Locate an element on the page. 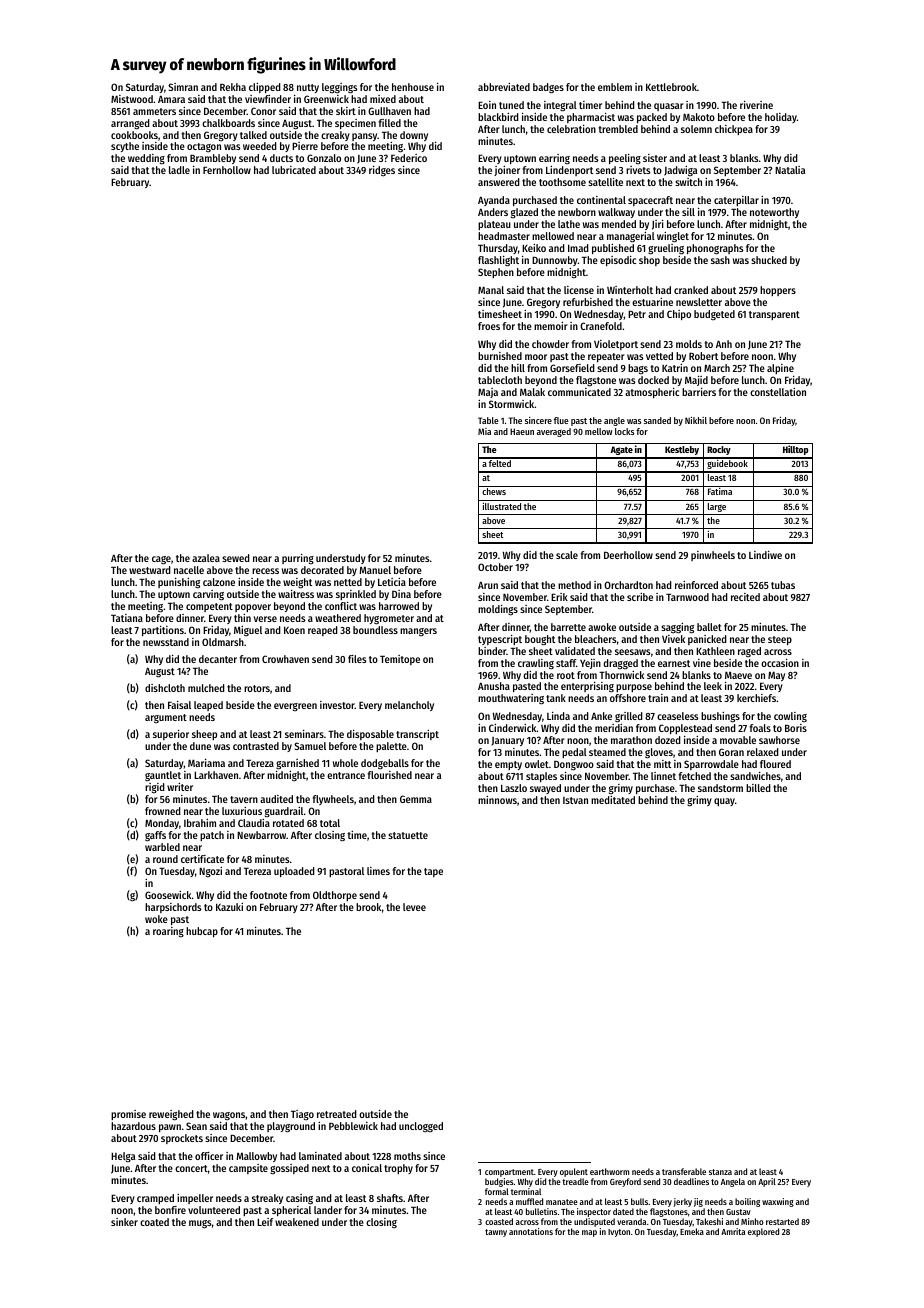 The height and width of the image is (1308, 924). Newbarrow is located at coordinates (261, 835).
